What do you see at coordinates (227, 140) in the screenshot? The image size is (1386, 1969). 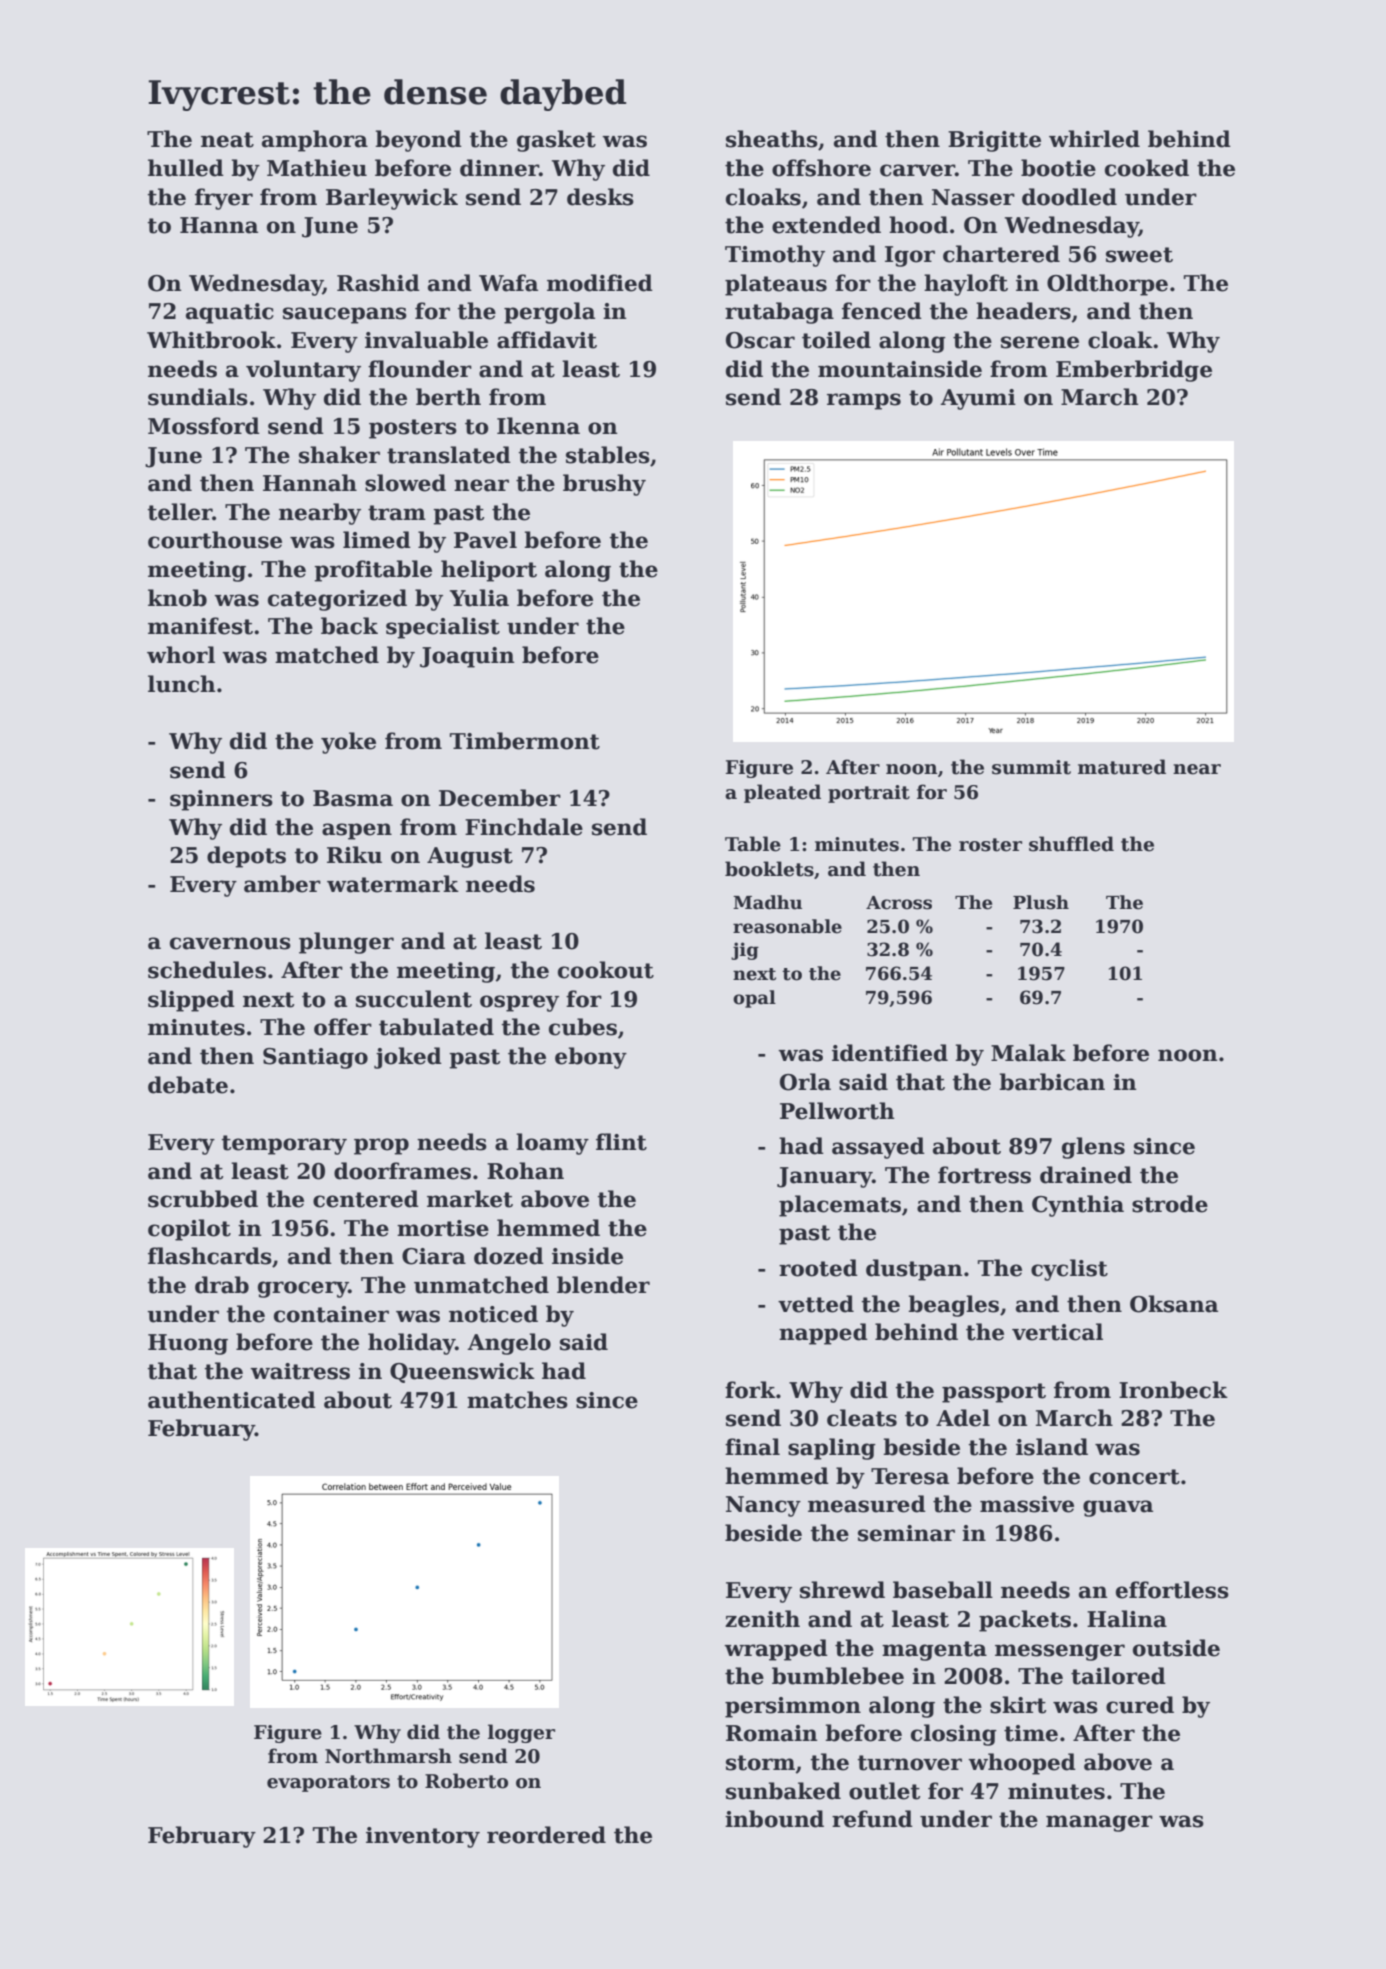 I see `neat` at bounding box center [227, 140].
